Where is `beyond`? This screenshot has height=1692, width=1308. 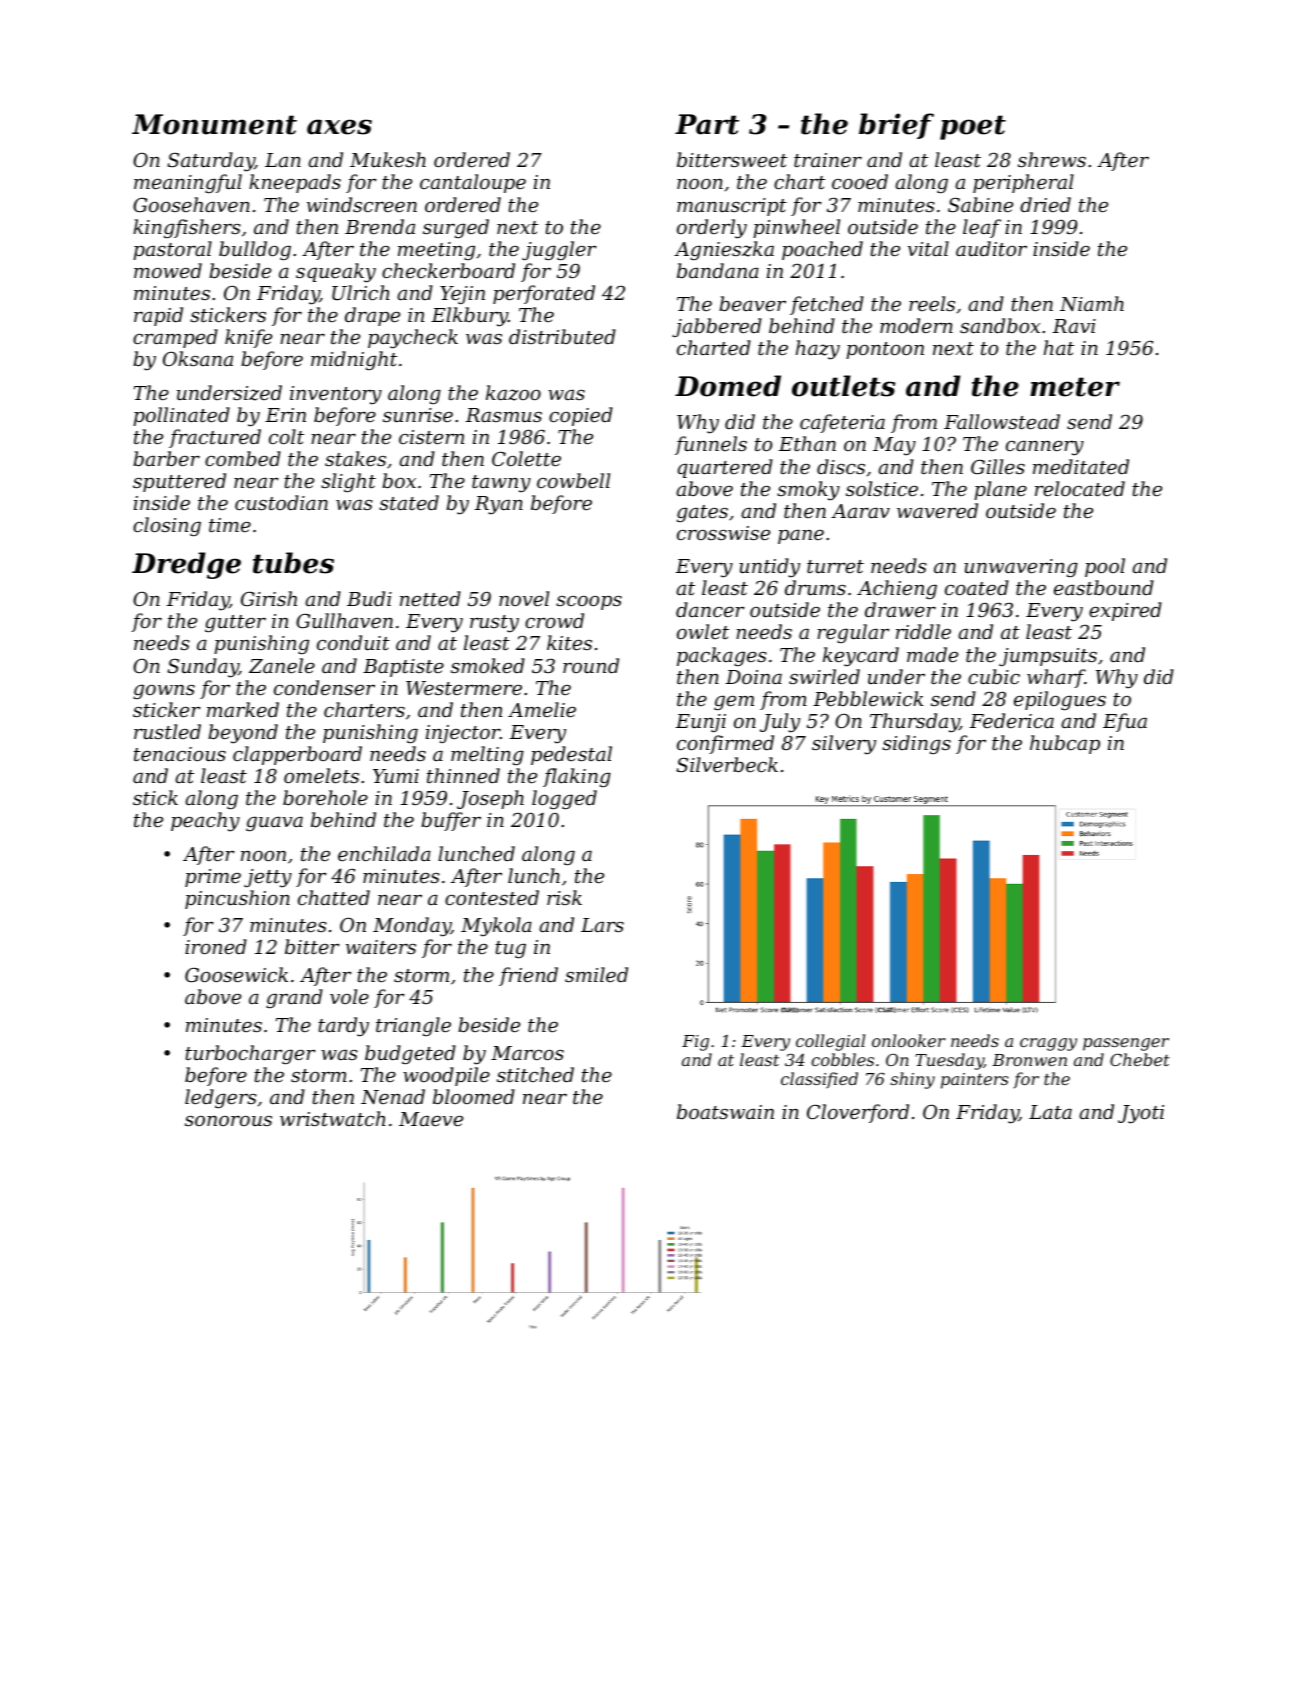 beyond is located at coordinates (243, 734).
